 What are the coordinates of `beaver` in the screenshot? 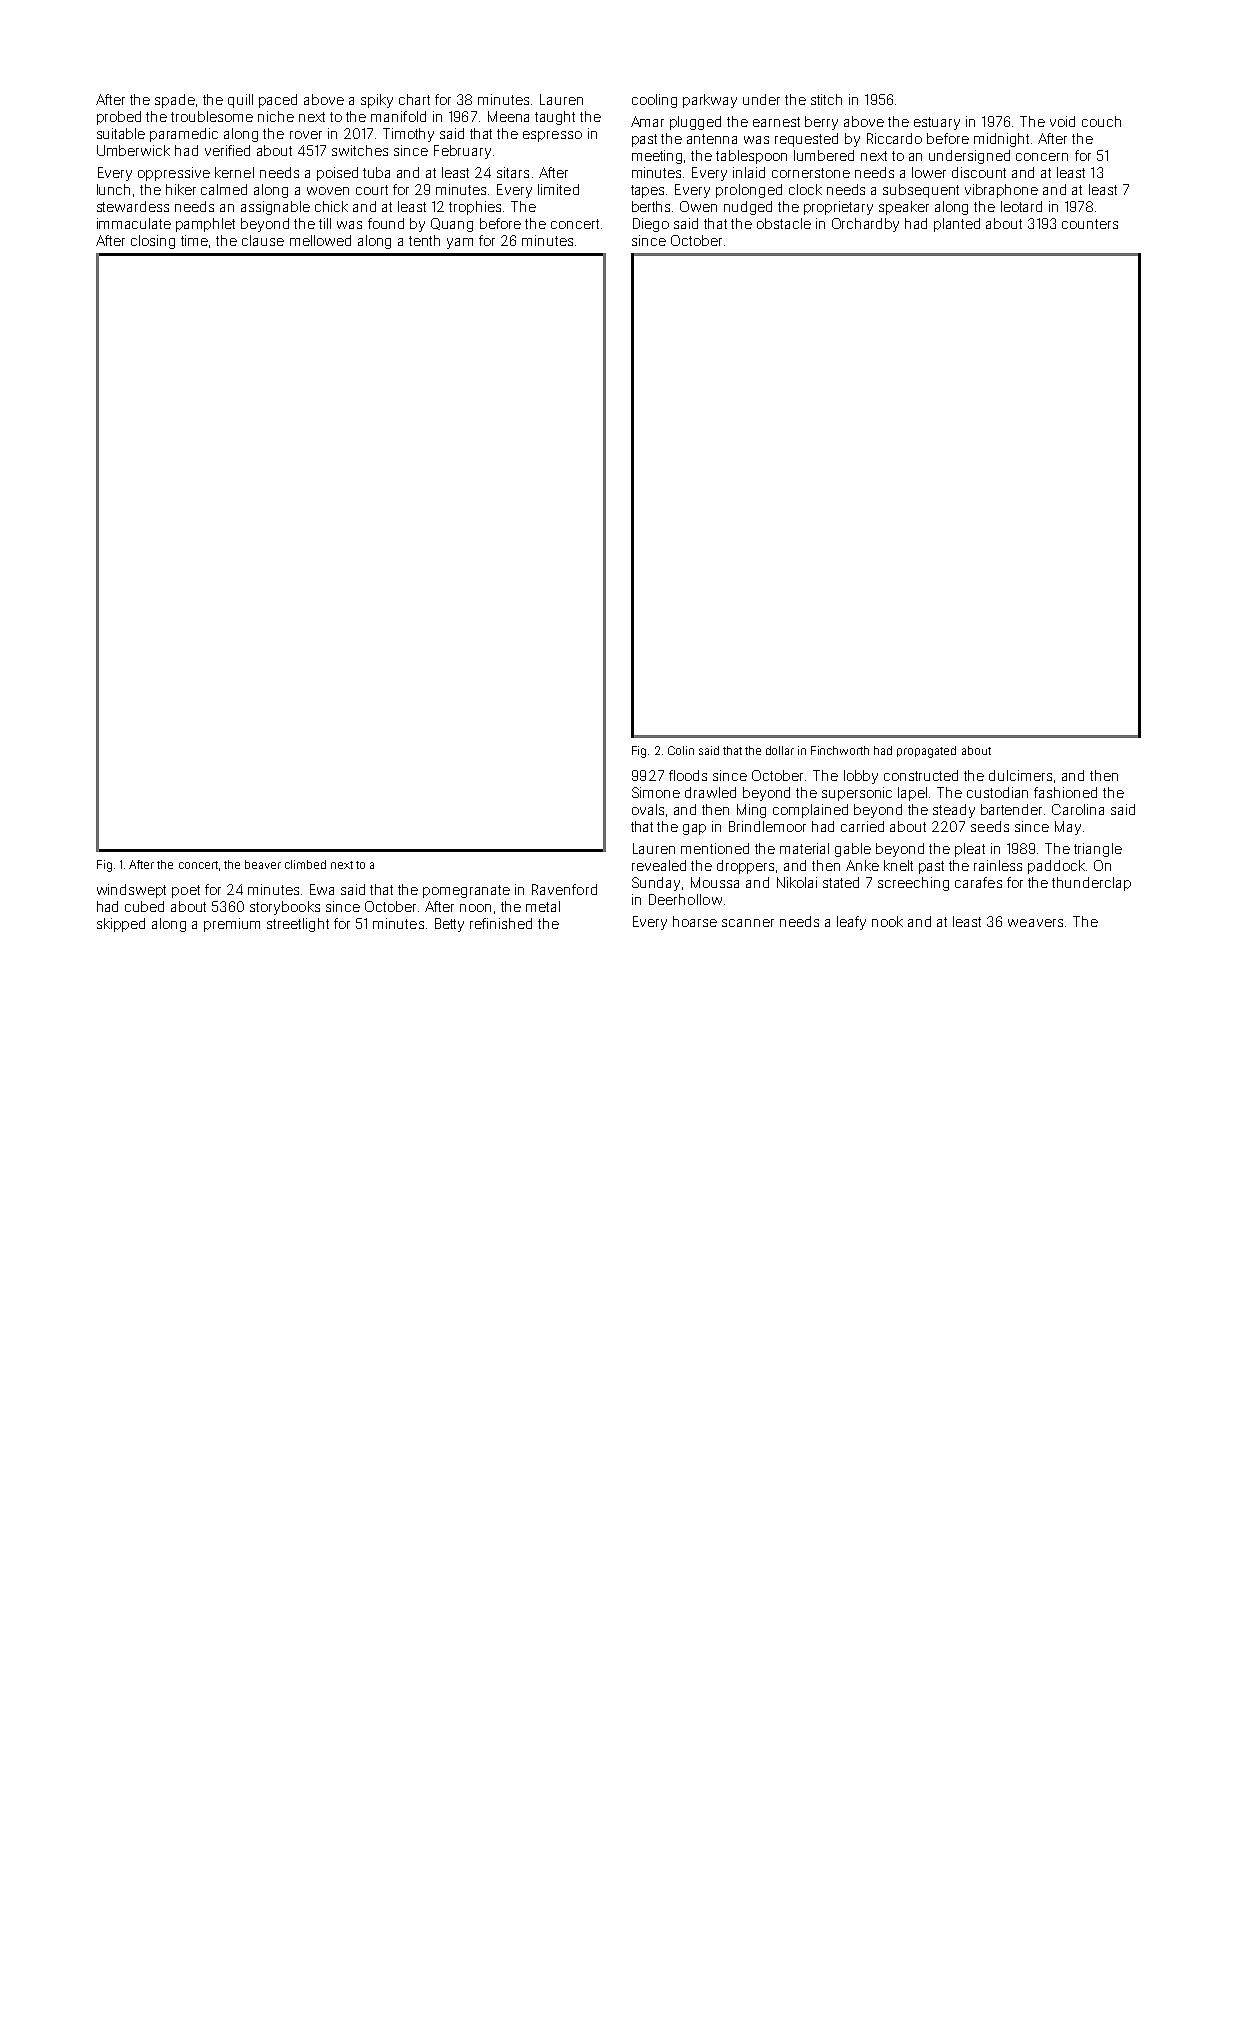 It's located at (263, 864).
